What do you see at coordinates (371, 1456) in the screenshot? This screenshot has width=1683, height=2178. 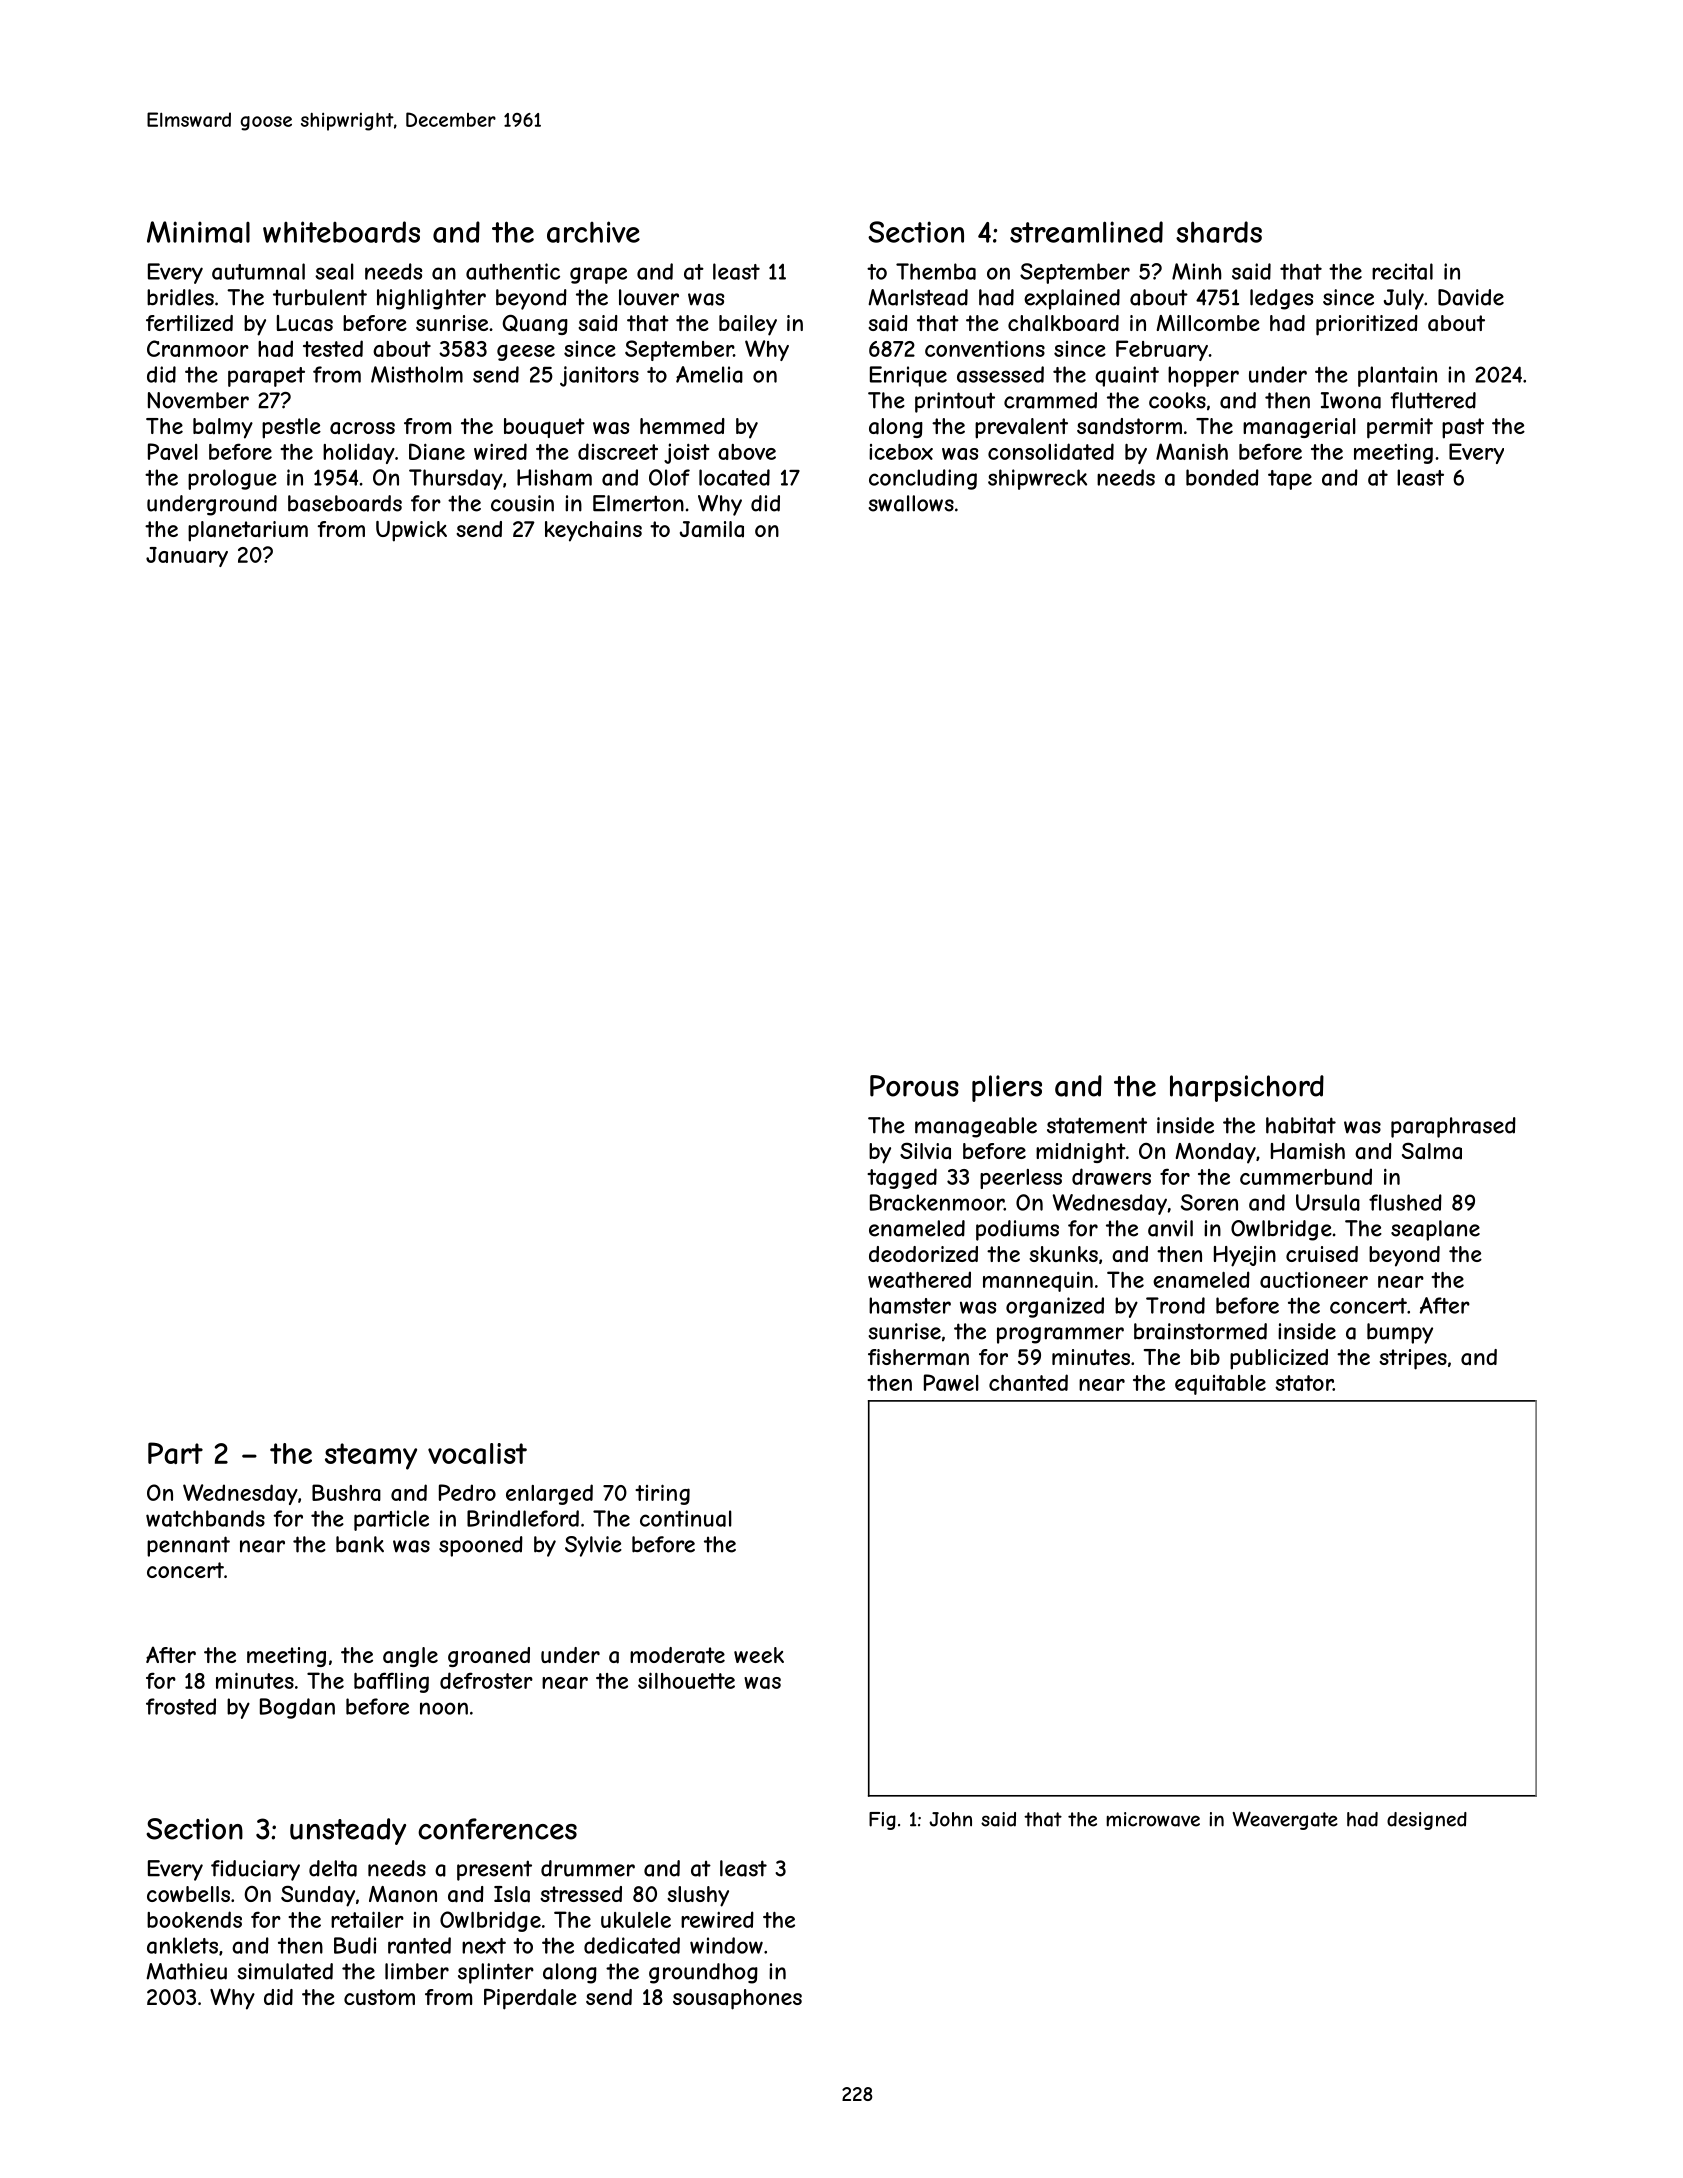 I see `steamy` at bounding box center [371, 1456].
